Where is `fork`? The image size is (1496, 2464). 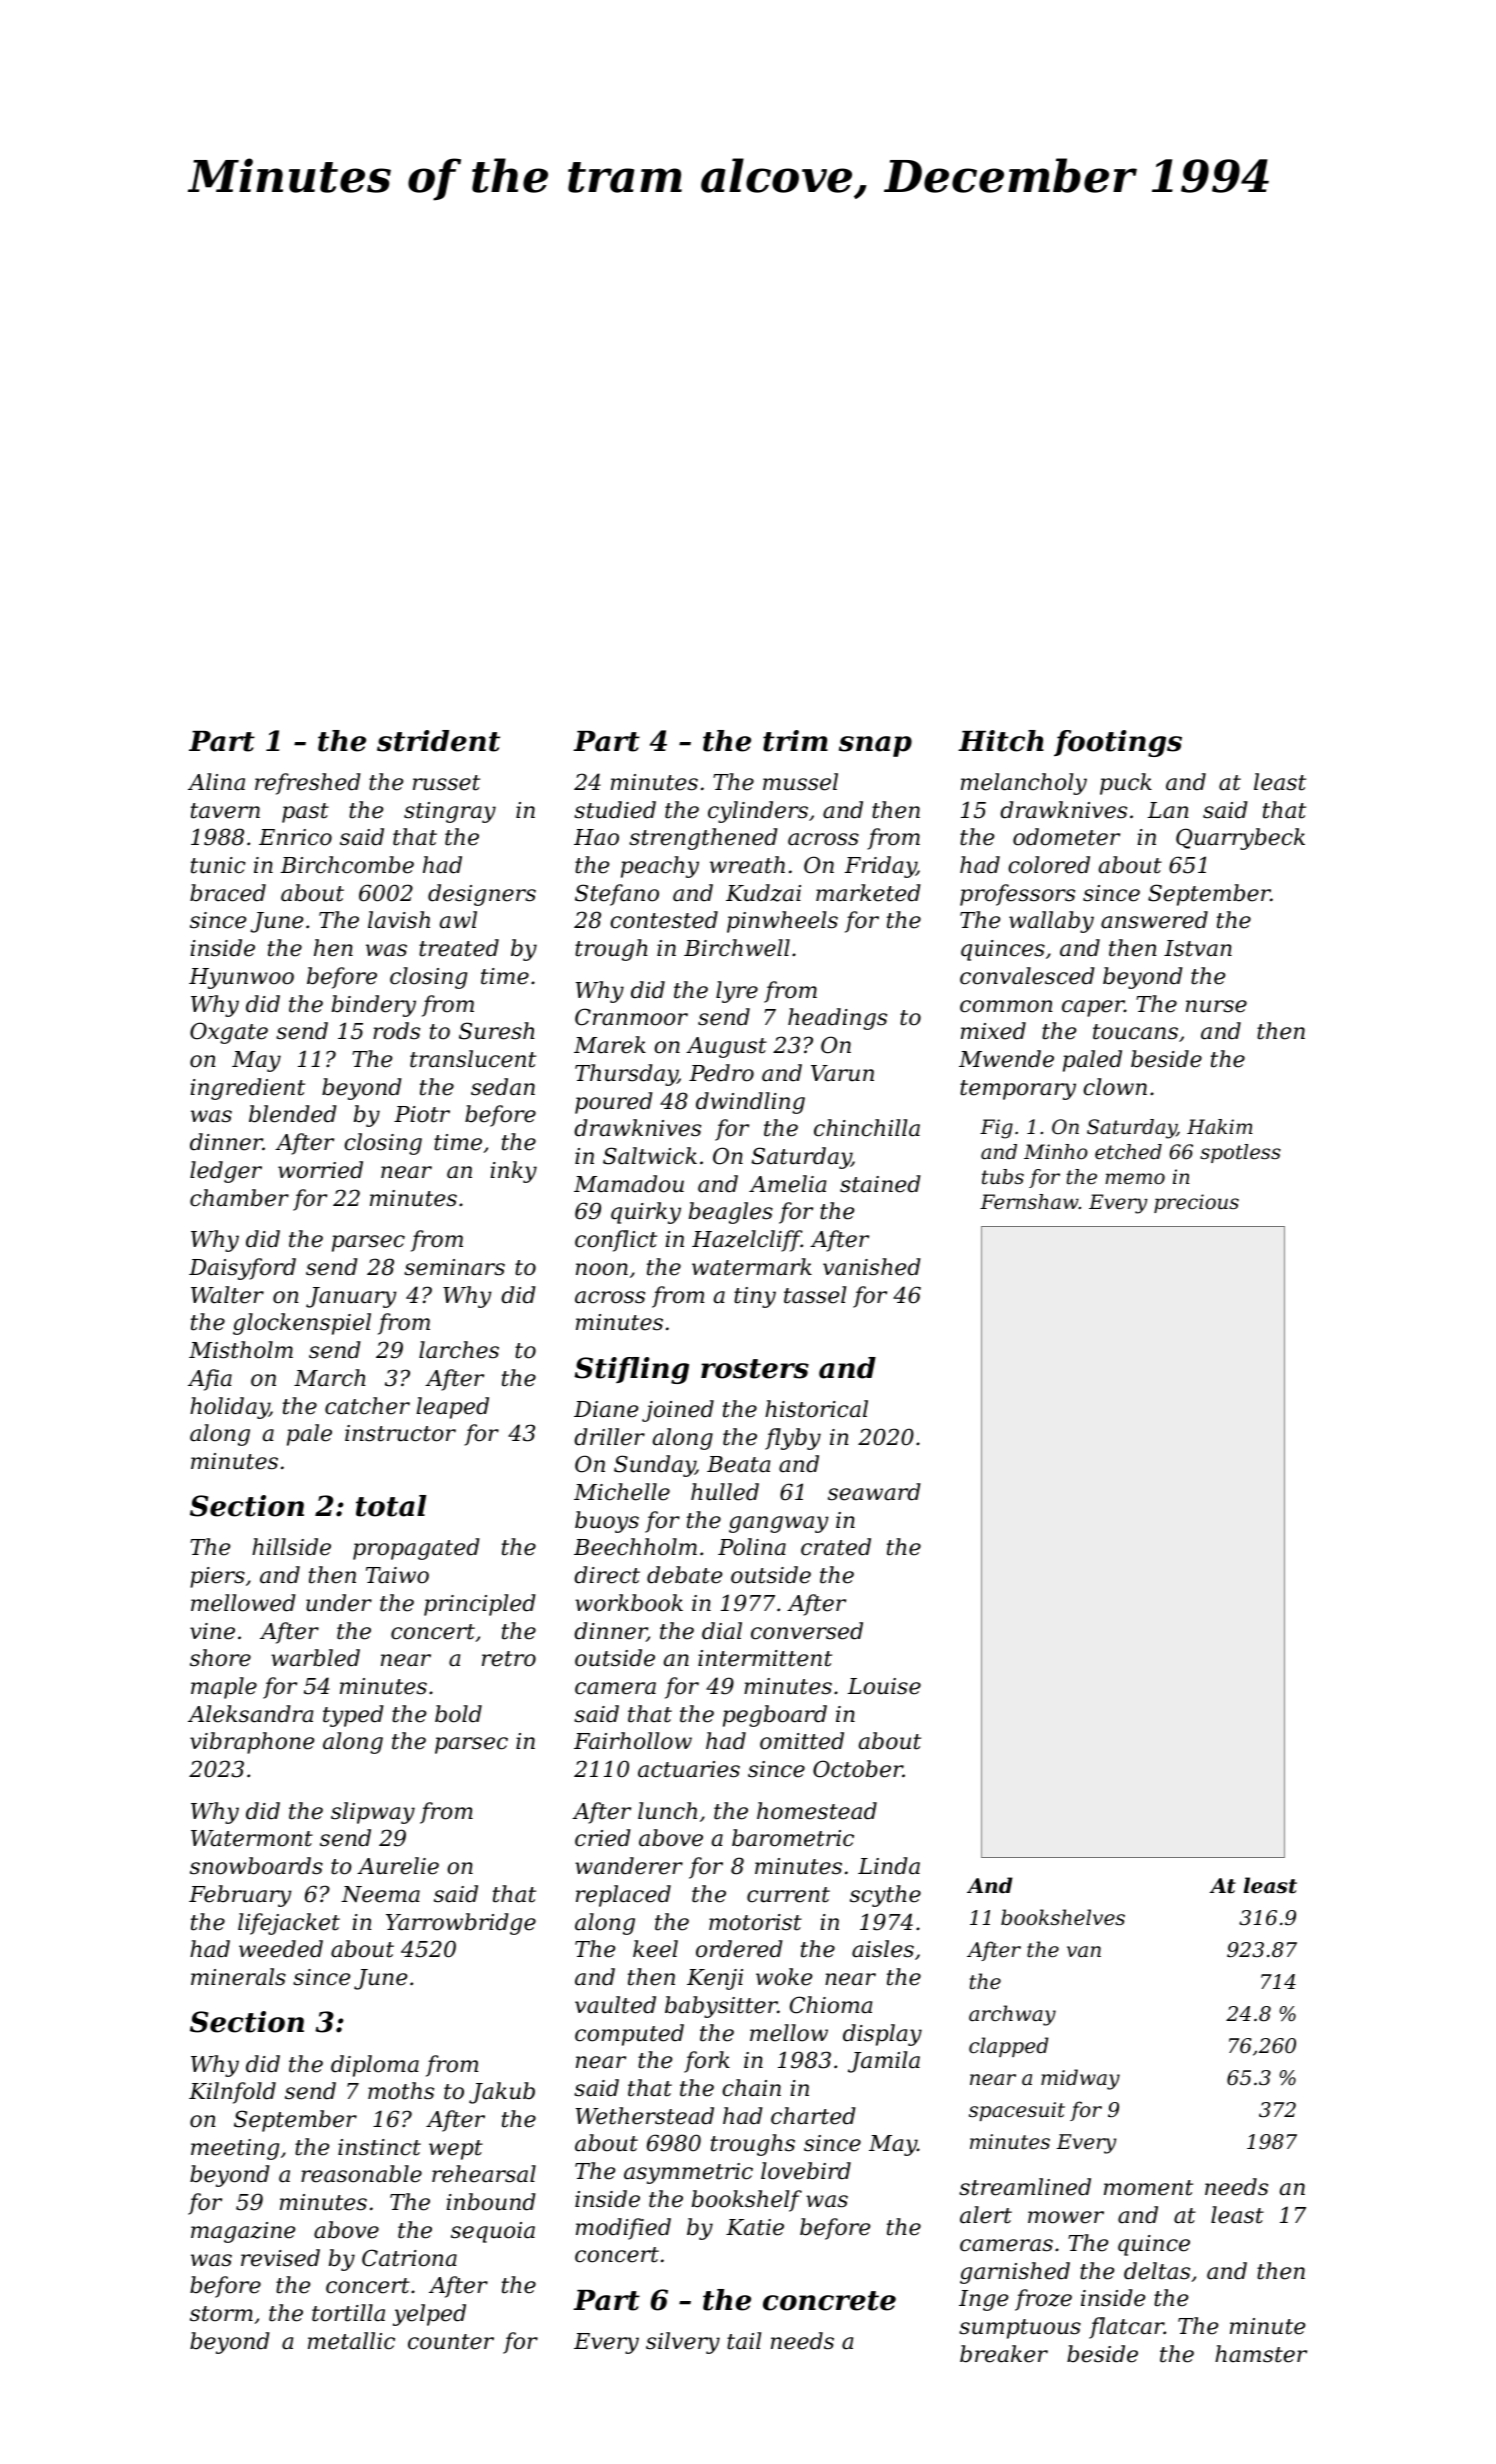 fork is located at coordinates (707, 2062).
